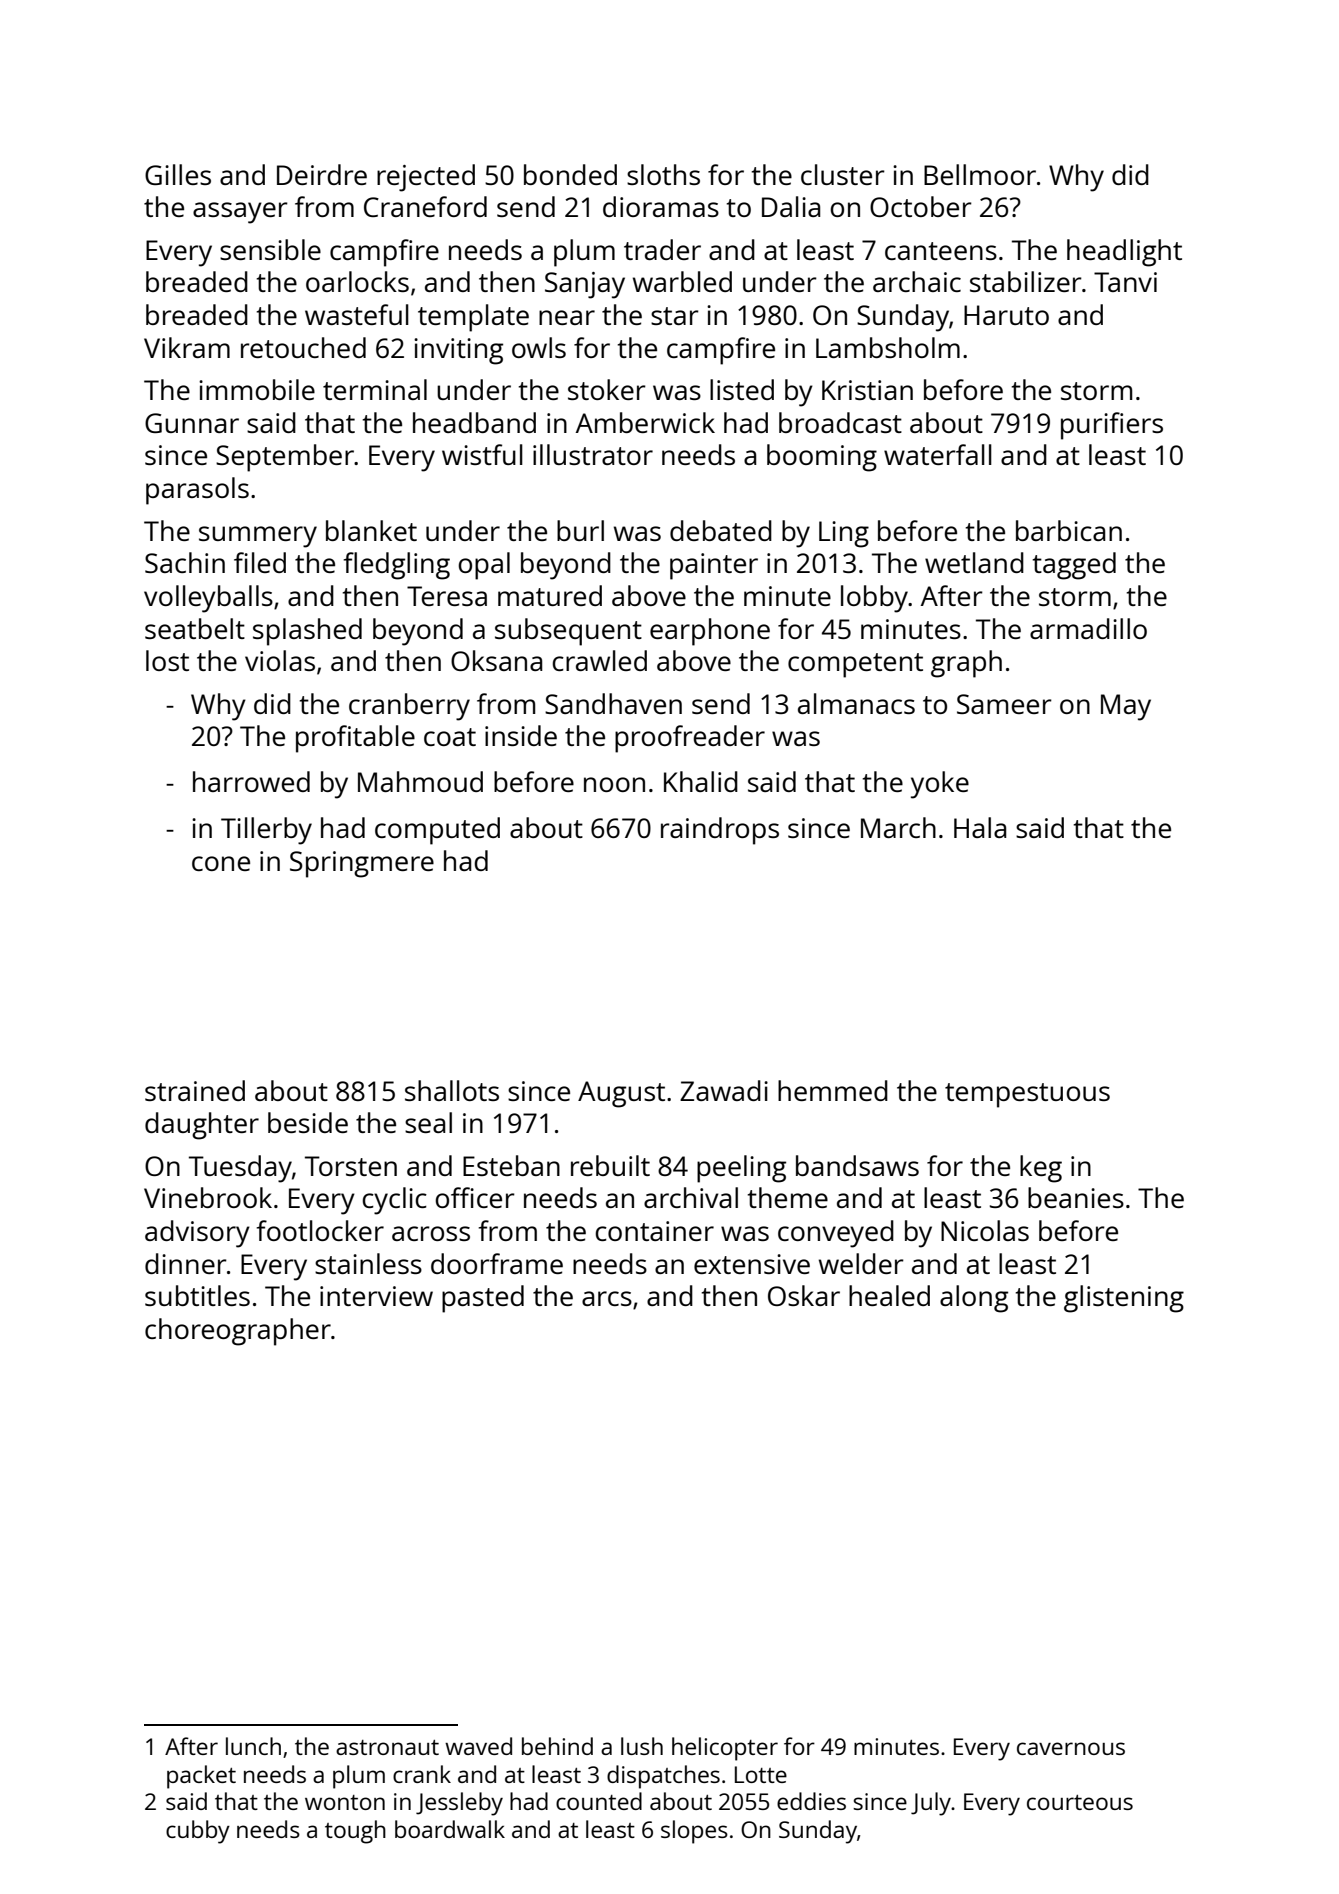 This screenshot has height=1894, width=1339. What do you see at coordinates (450, 1829) in the screenshot?
I see `boardwalk` at bounding box center [450, 1829].
